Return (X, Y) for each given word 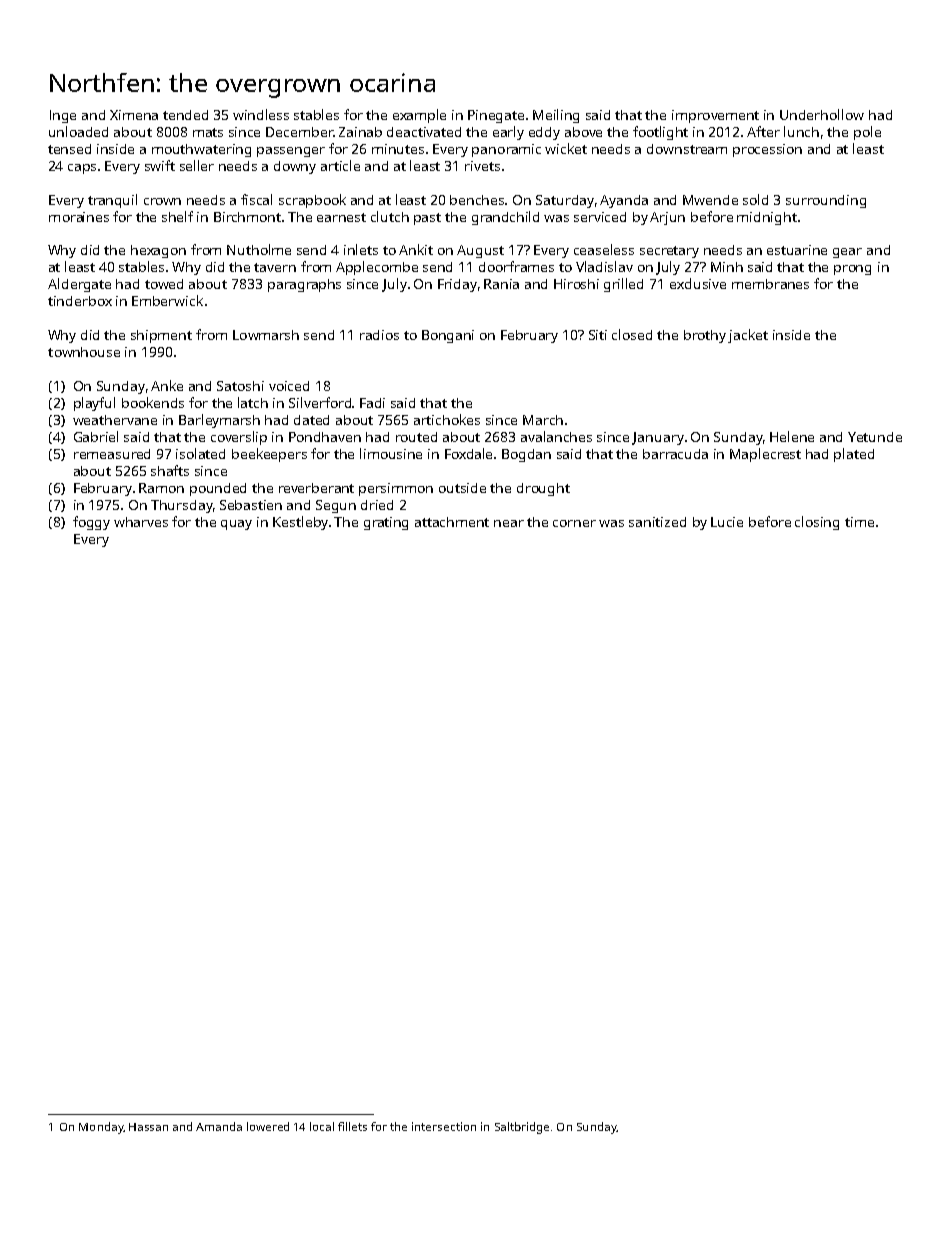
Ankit (416, 249)
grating (386, 523)
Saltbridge (522, 1128)
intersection (444, 1126)
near (509, 523)
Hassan (148, 1127)
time (859, 522)
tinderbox (80, 301)
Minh (727, 267)
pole (867, 133)
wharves (141, 522)
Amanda (219, 1126)
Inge (63, 116)
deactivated (424, 132)
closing (817, 523)
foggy (91, 523)
